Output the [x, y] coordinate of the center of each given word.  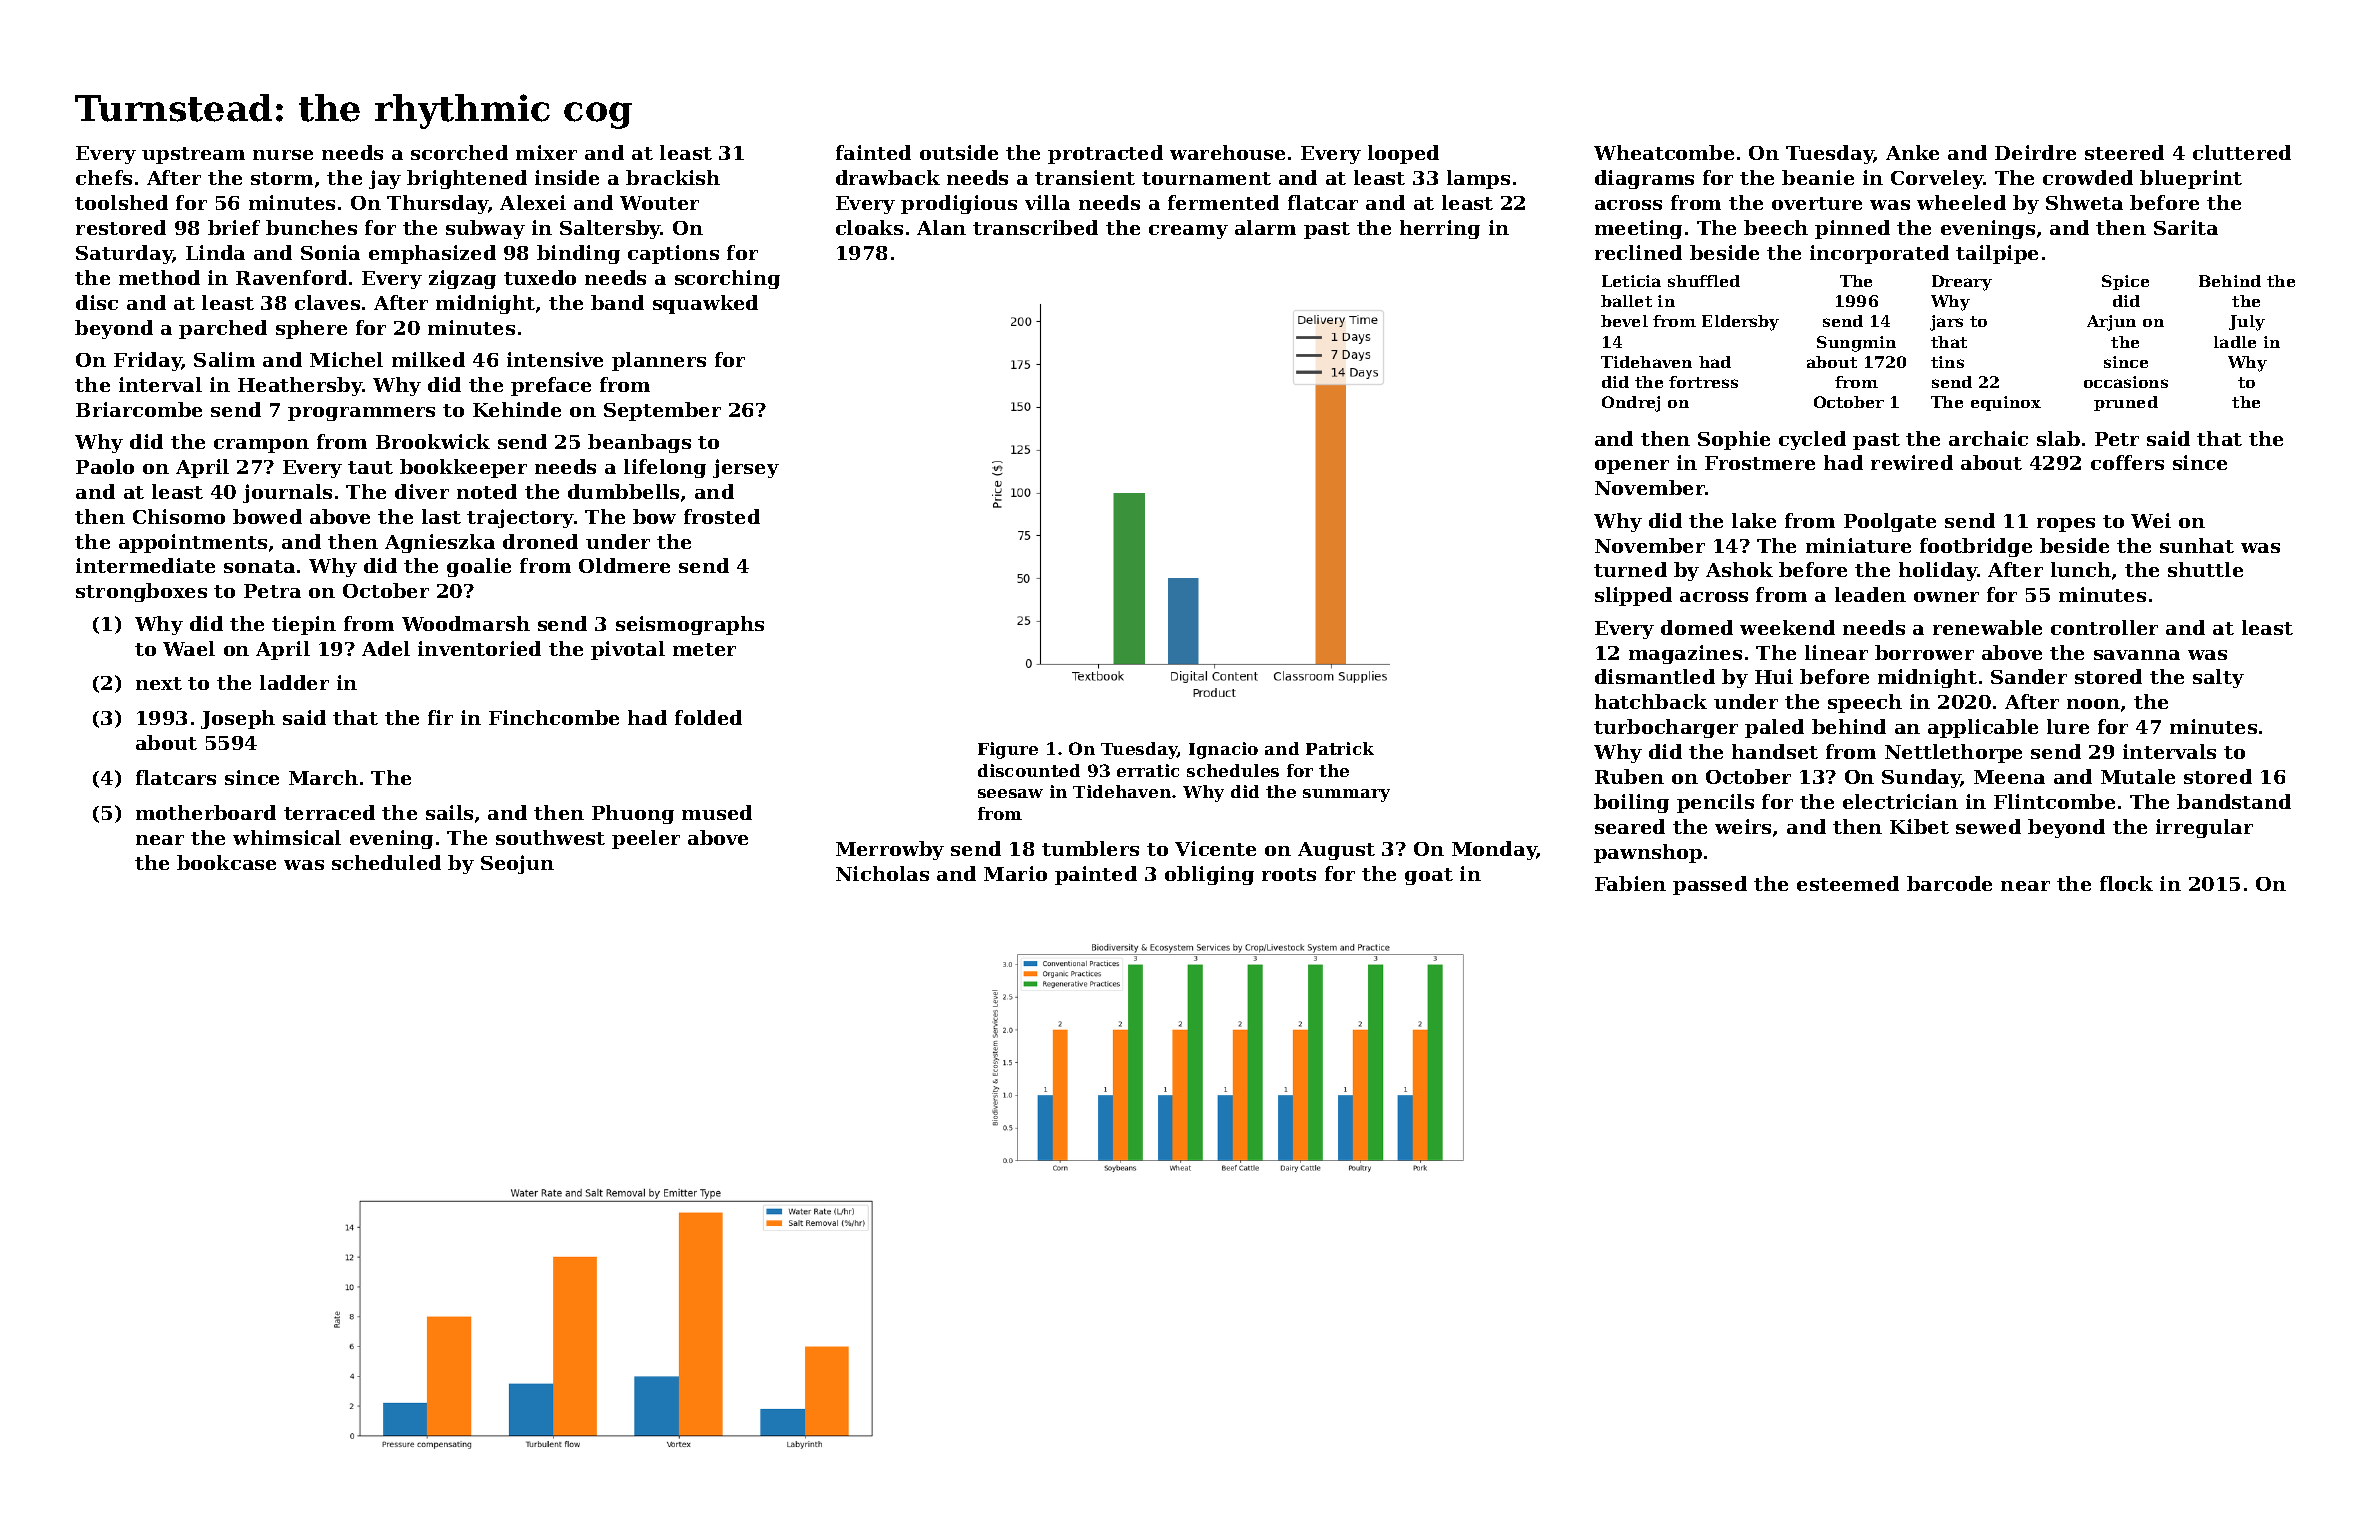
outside [959, 152]
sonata [259, 566]
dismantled [1655, 676]
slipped [1633, 596]
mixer [546, 152]
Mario [1015, 873]
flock [2126, 883]
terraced [329, 812]
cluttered [2242, 152]
